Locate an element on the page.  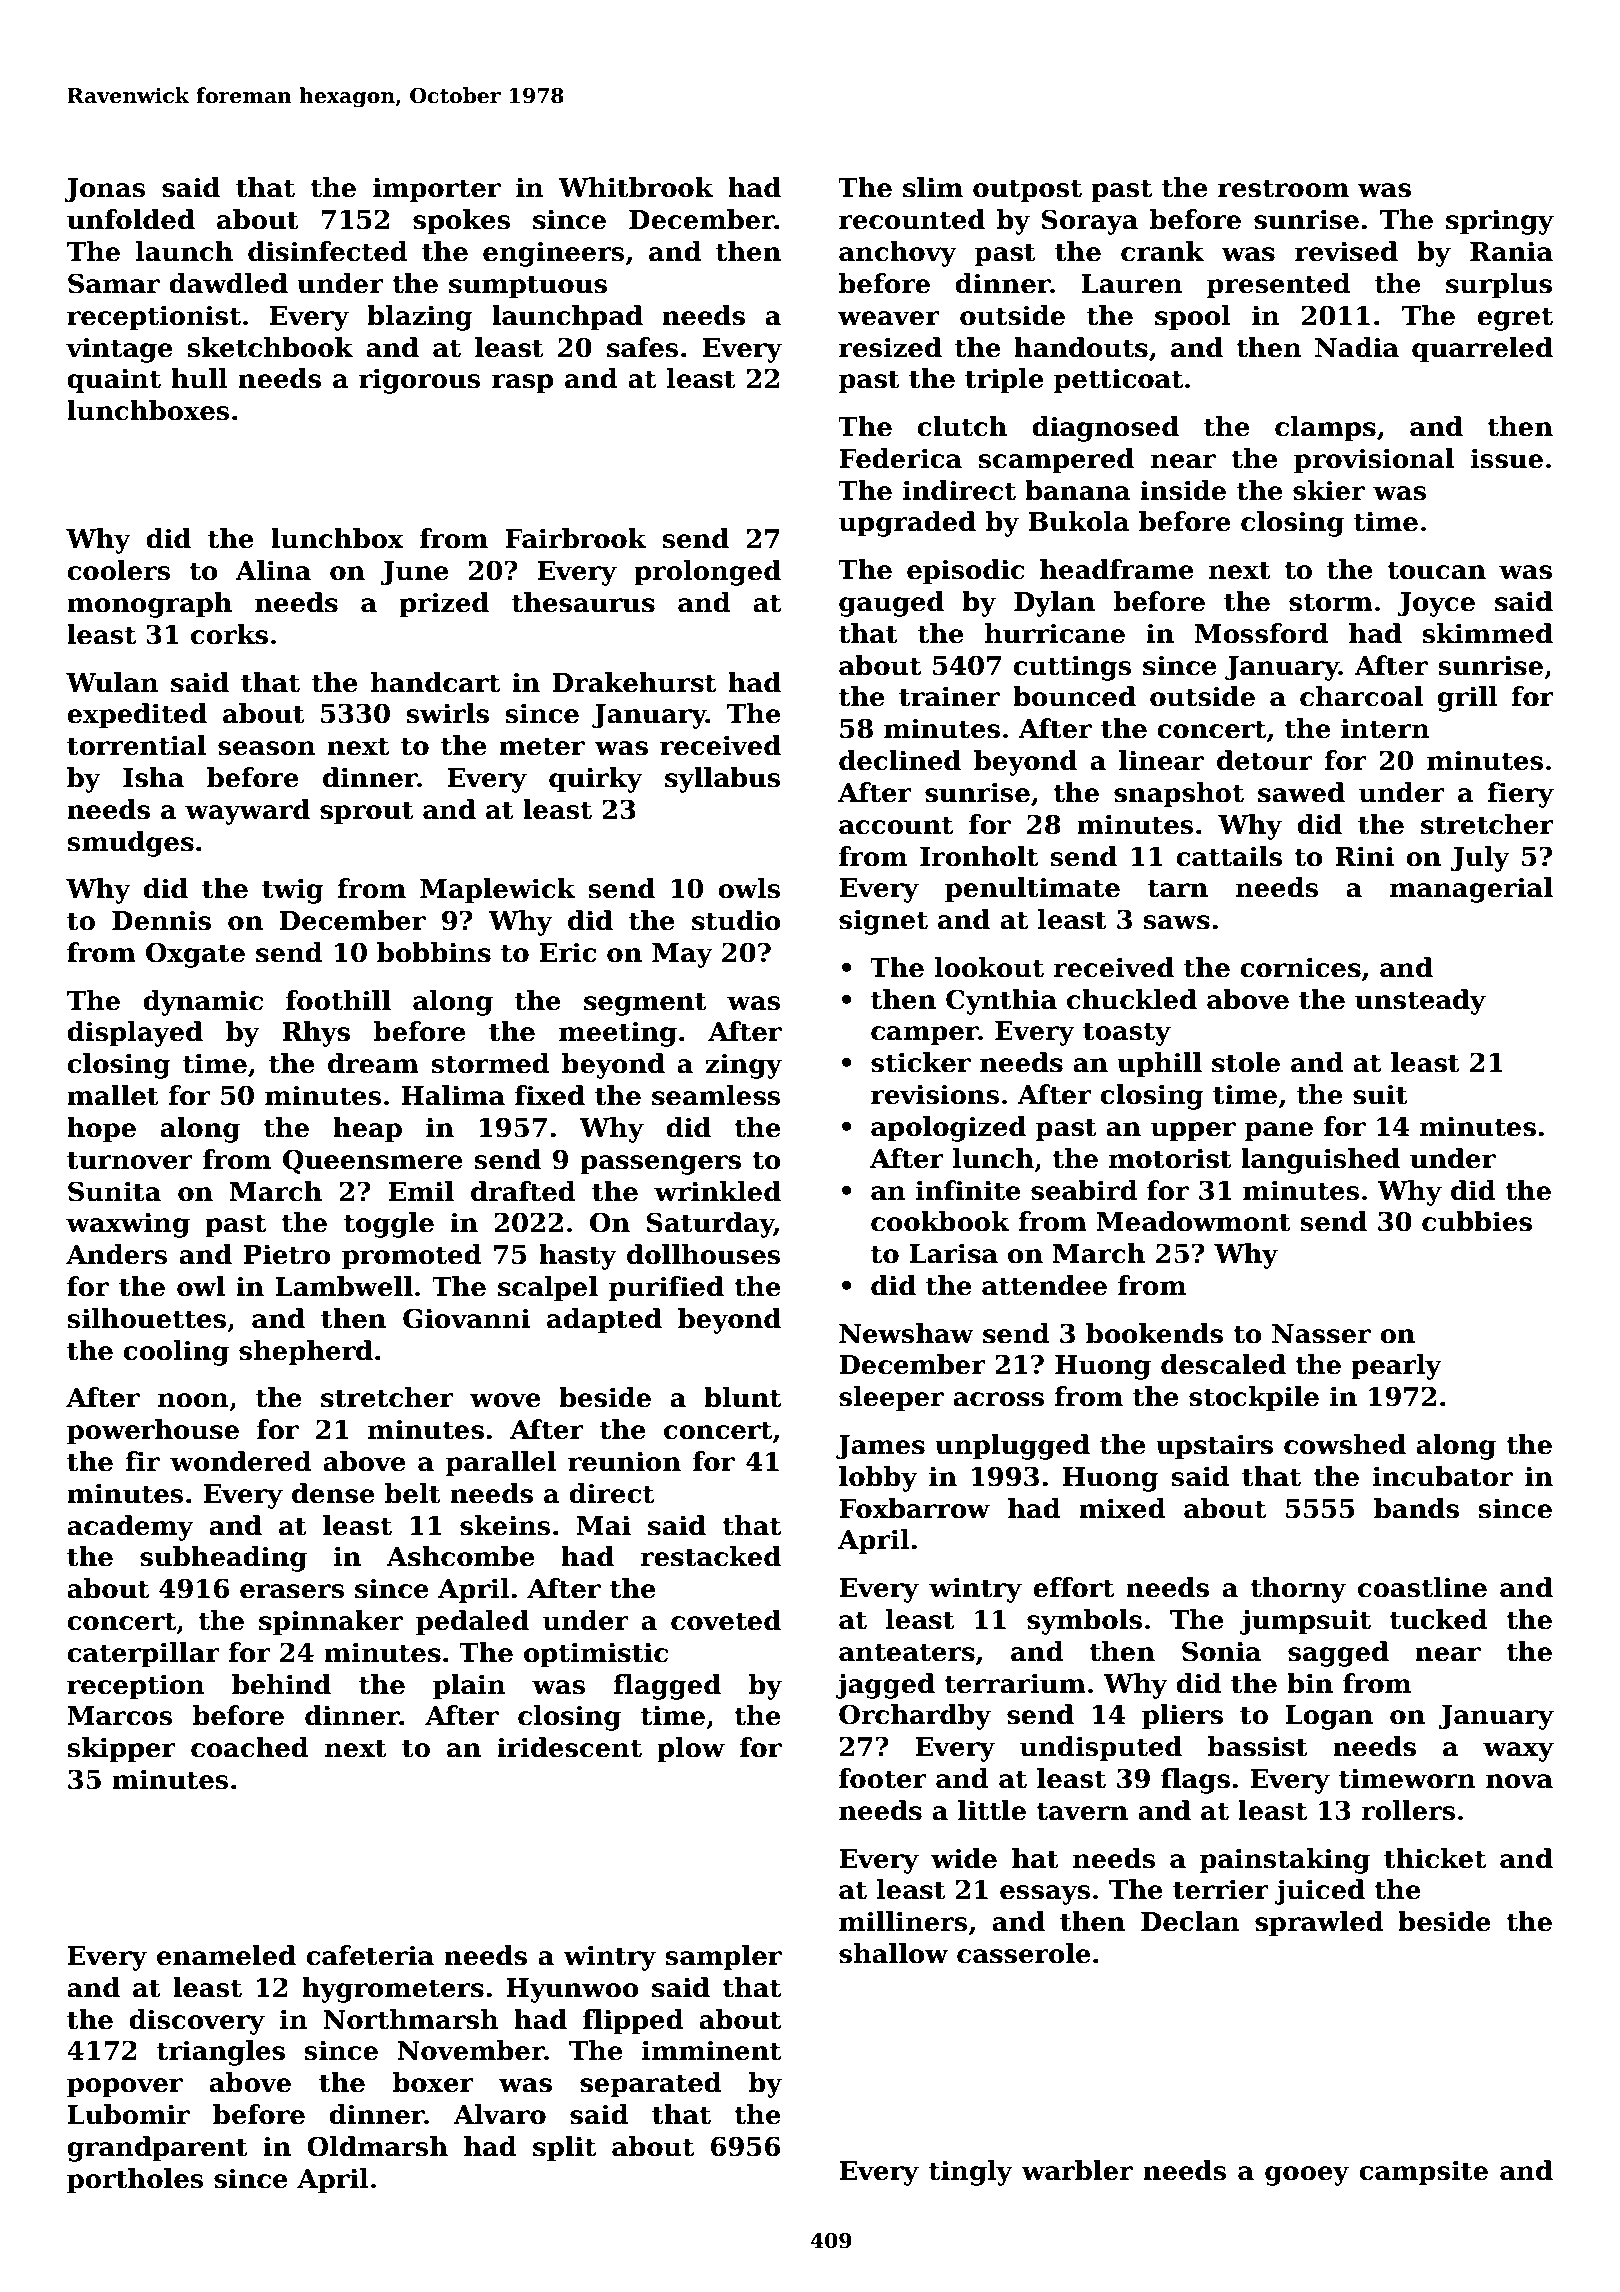
enameled is located at coordinates (226, 1955).
